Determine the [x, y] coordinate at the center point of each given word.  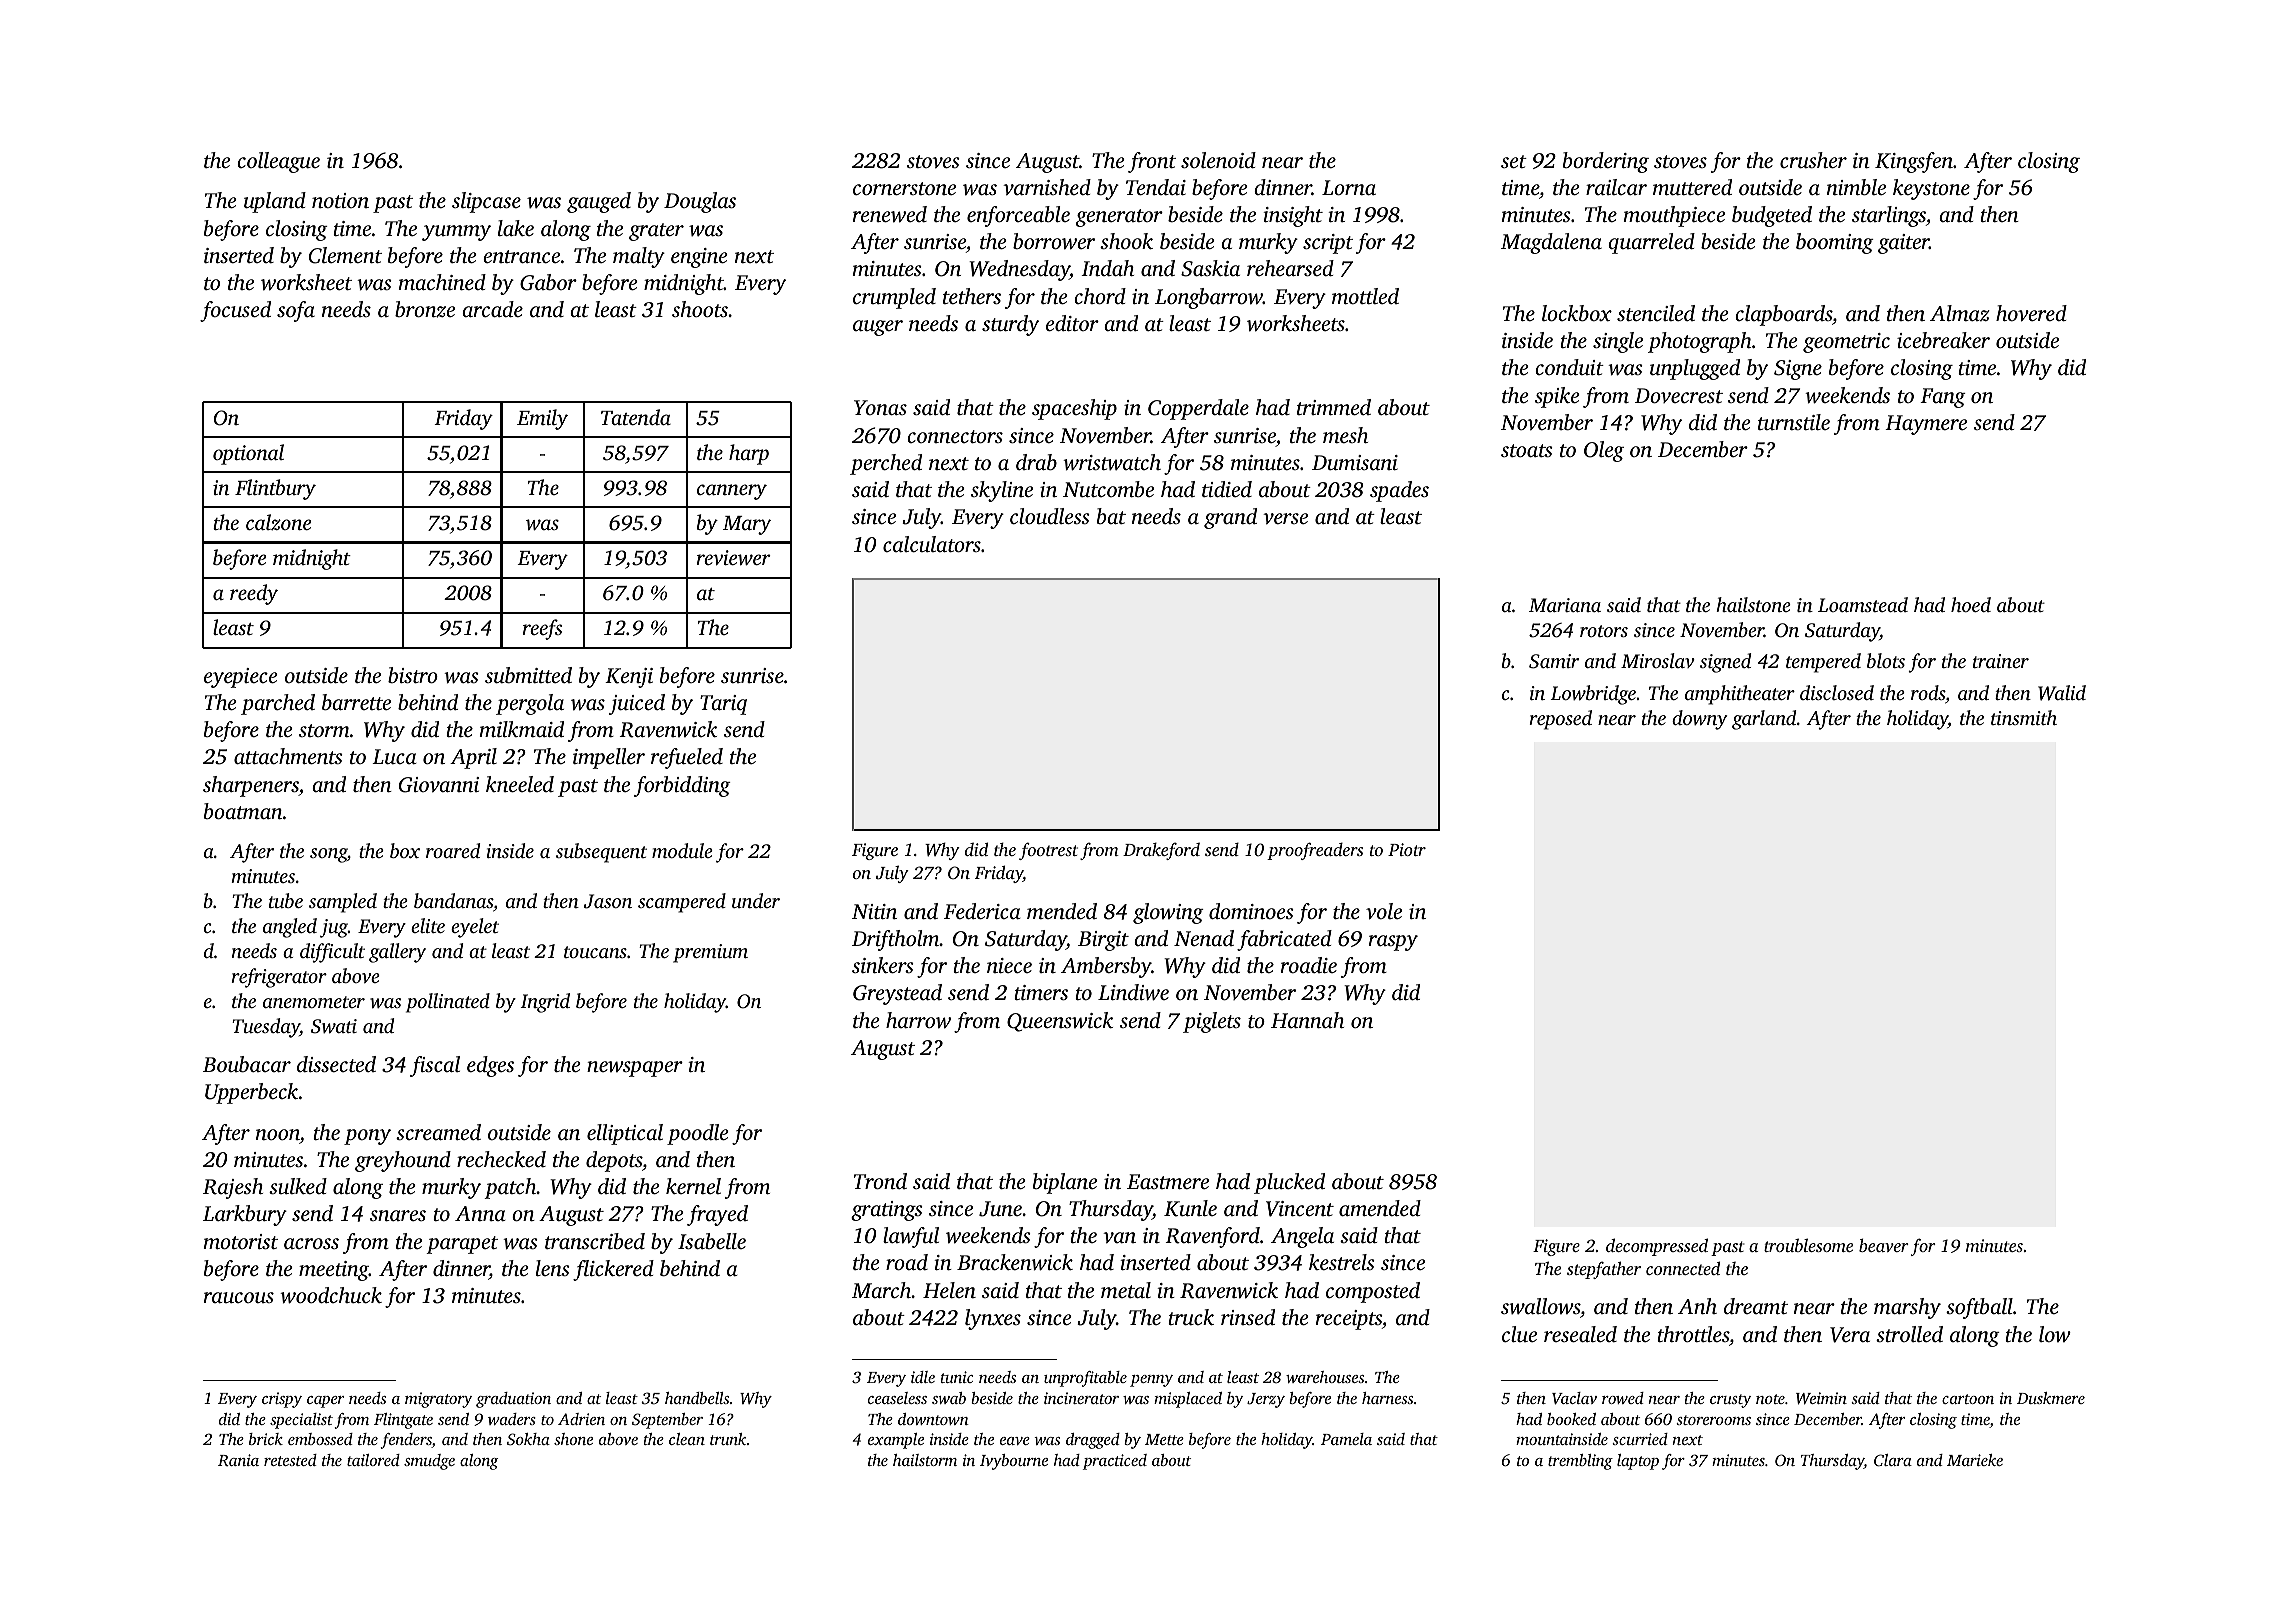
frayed [717, 1215]
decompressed [1657, 1247]
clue [1519, 1334]
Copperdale [1198, 409]
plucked [1289, 1183]
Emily [542, 419]
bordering [1606, 162]
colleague [278, 162]
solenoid [1218, 160]
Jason [608, 901]
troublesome [1808, 1245]
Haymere [1926, 425]
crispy [282, 1400]
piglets [1212, 1022]
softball [1979, 1308]
